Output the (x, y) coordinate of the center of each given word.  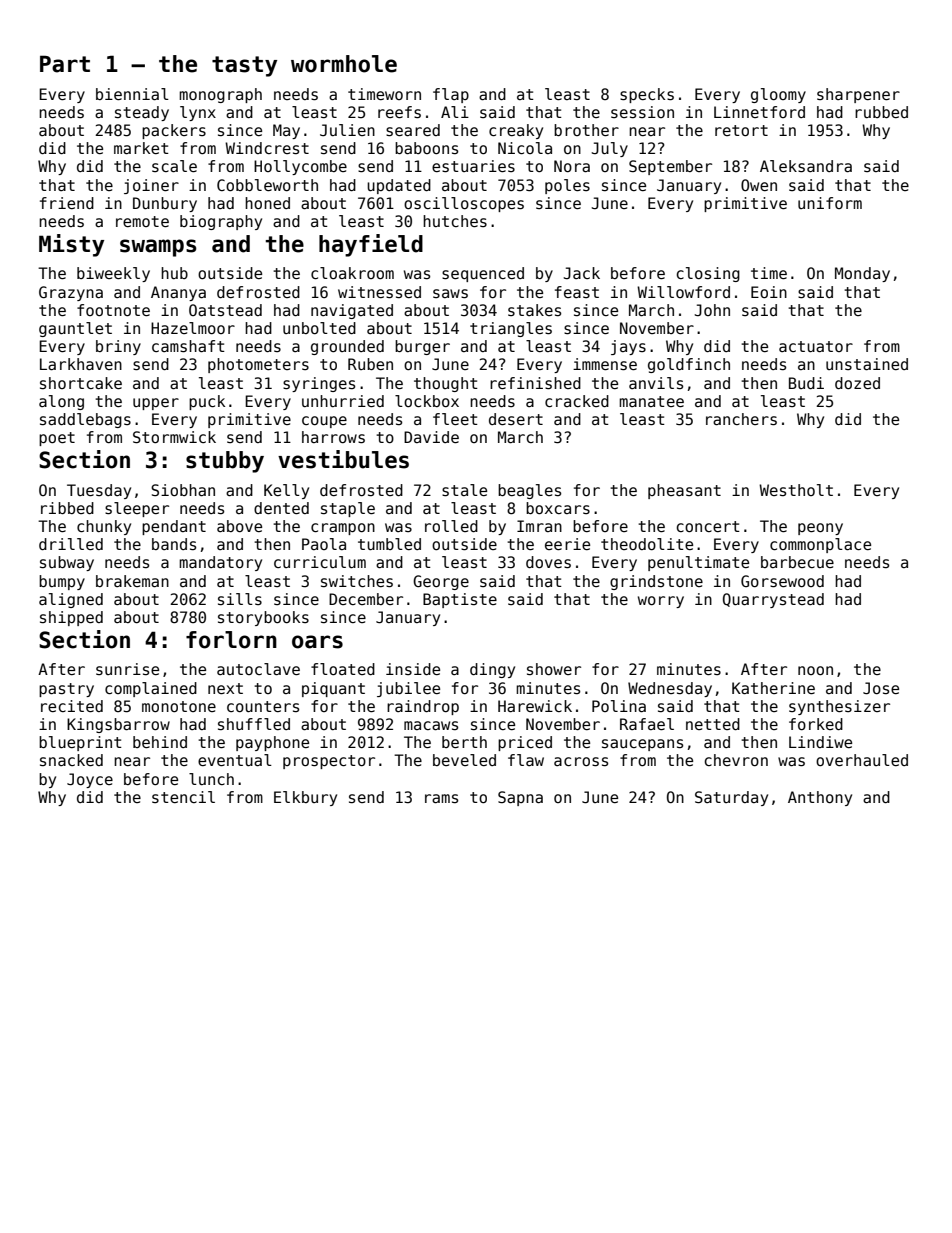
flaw (526, 760)
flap (451, 95)
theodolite (647, 544)
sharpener (858, 95)
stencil (183, 797)
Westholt (796, 490)
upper (156, 404)
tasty (244, 66)
